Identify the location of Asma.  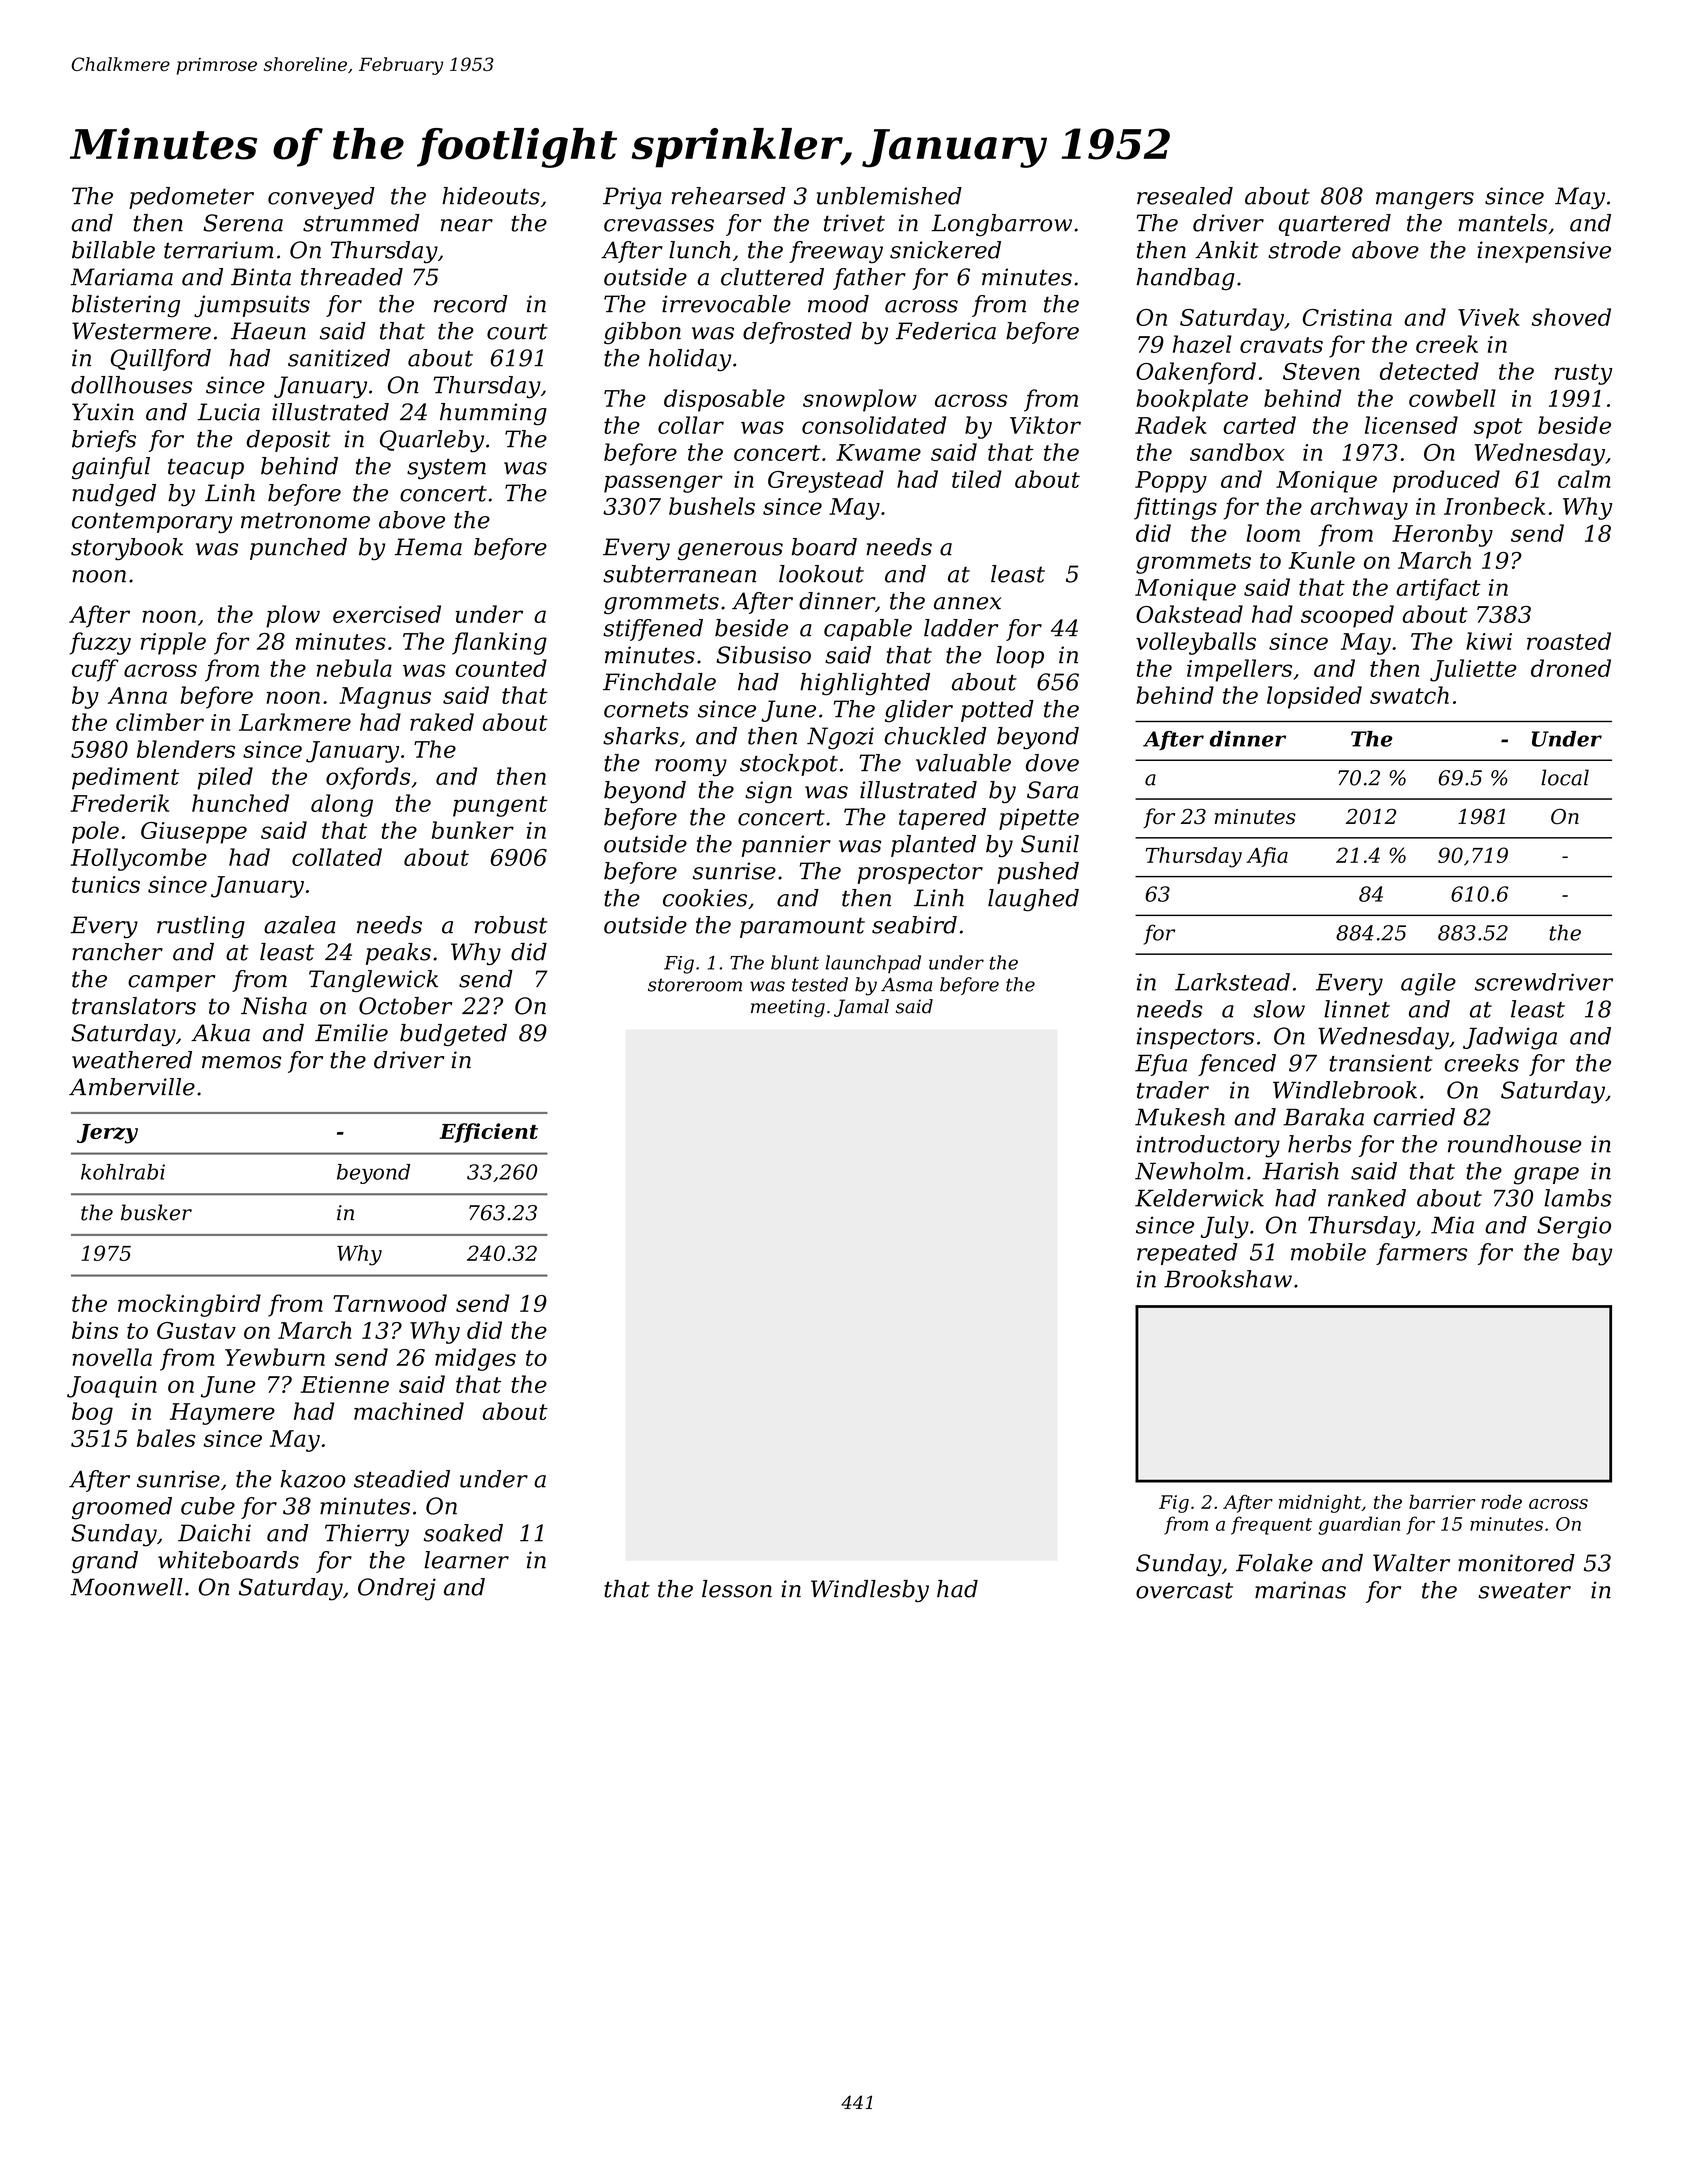
(906, 985).
